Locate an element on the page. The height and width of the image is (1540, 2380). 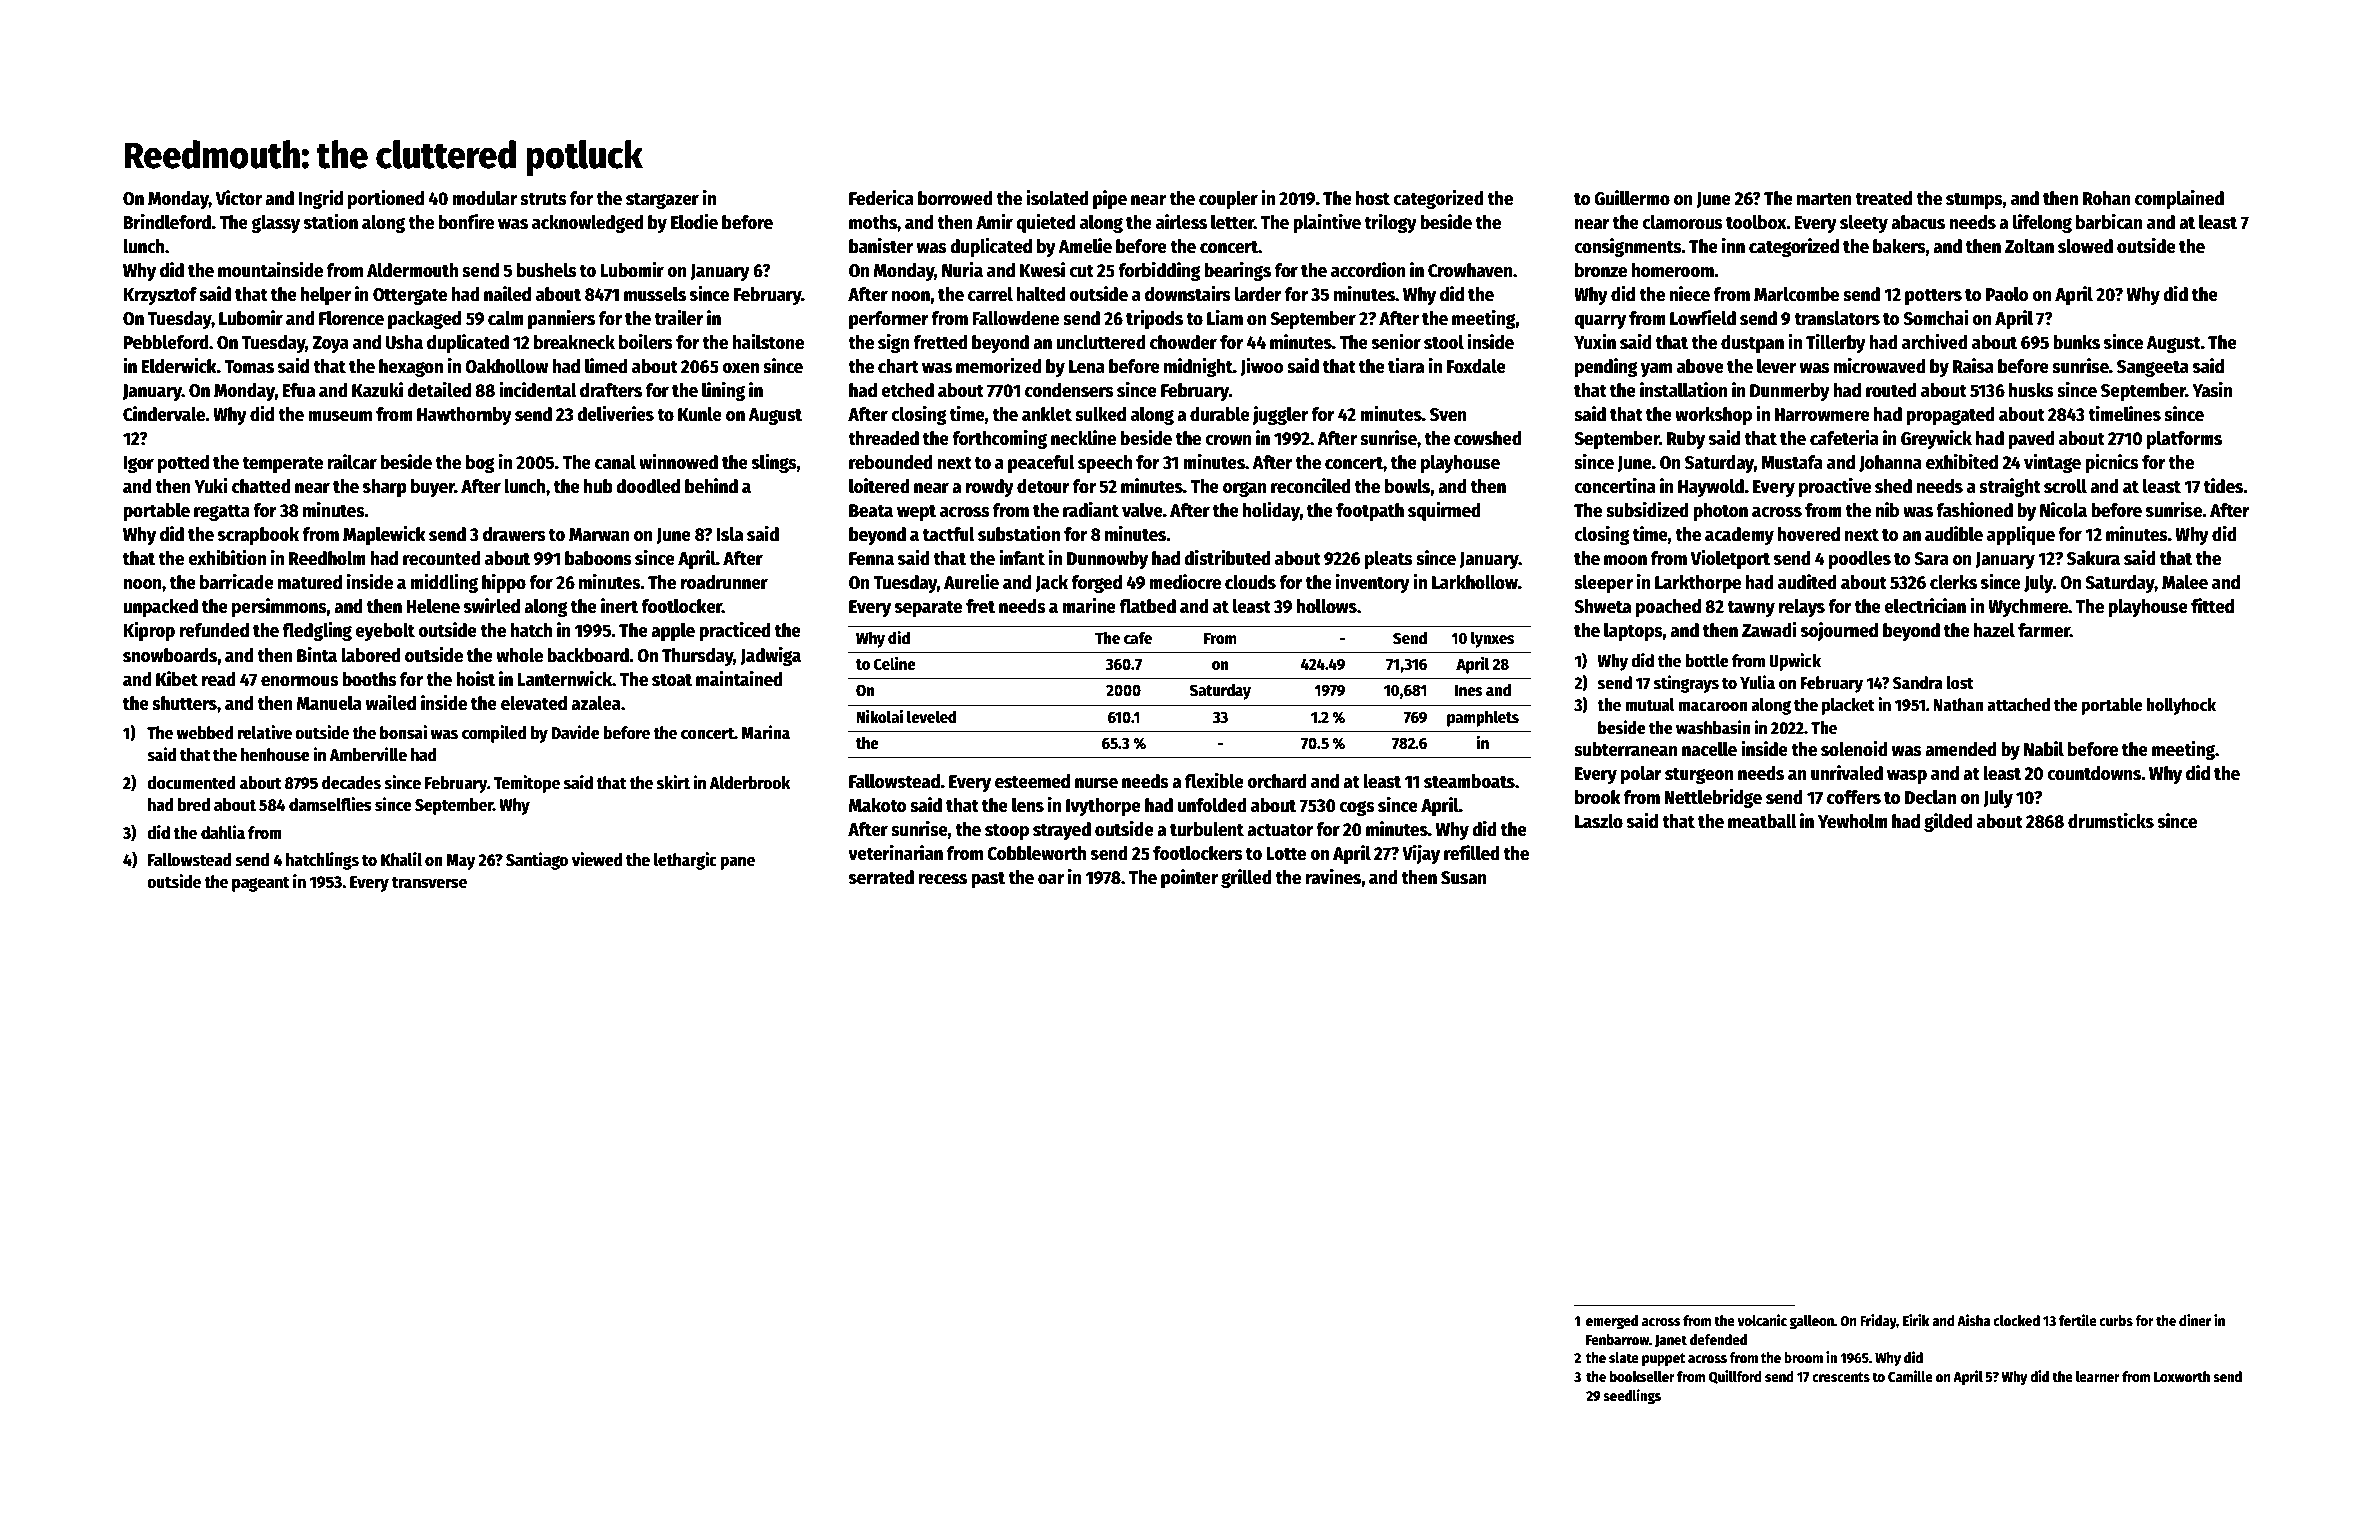
bookseller is located at coordinates (1642, 1376).
